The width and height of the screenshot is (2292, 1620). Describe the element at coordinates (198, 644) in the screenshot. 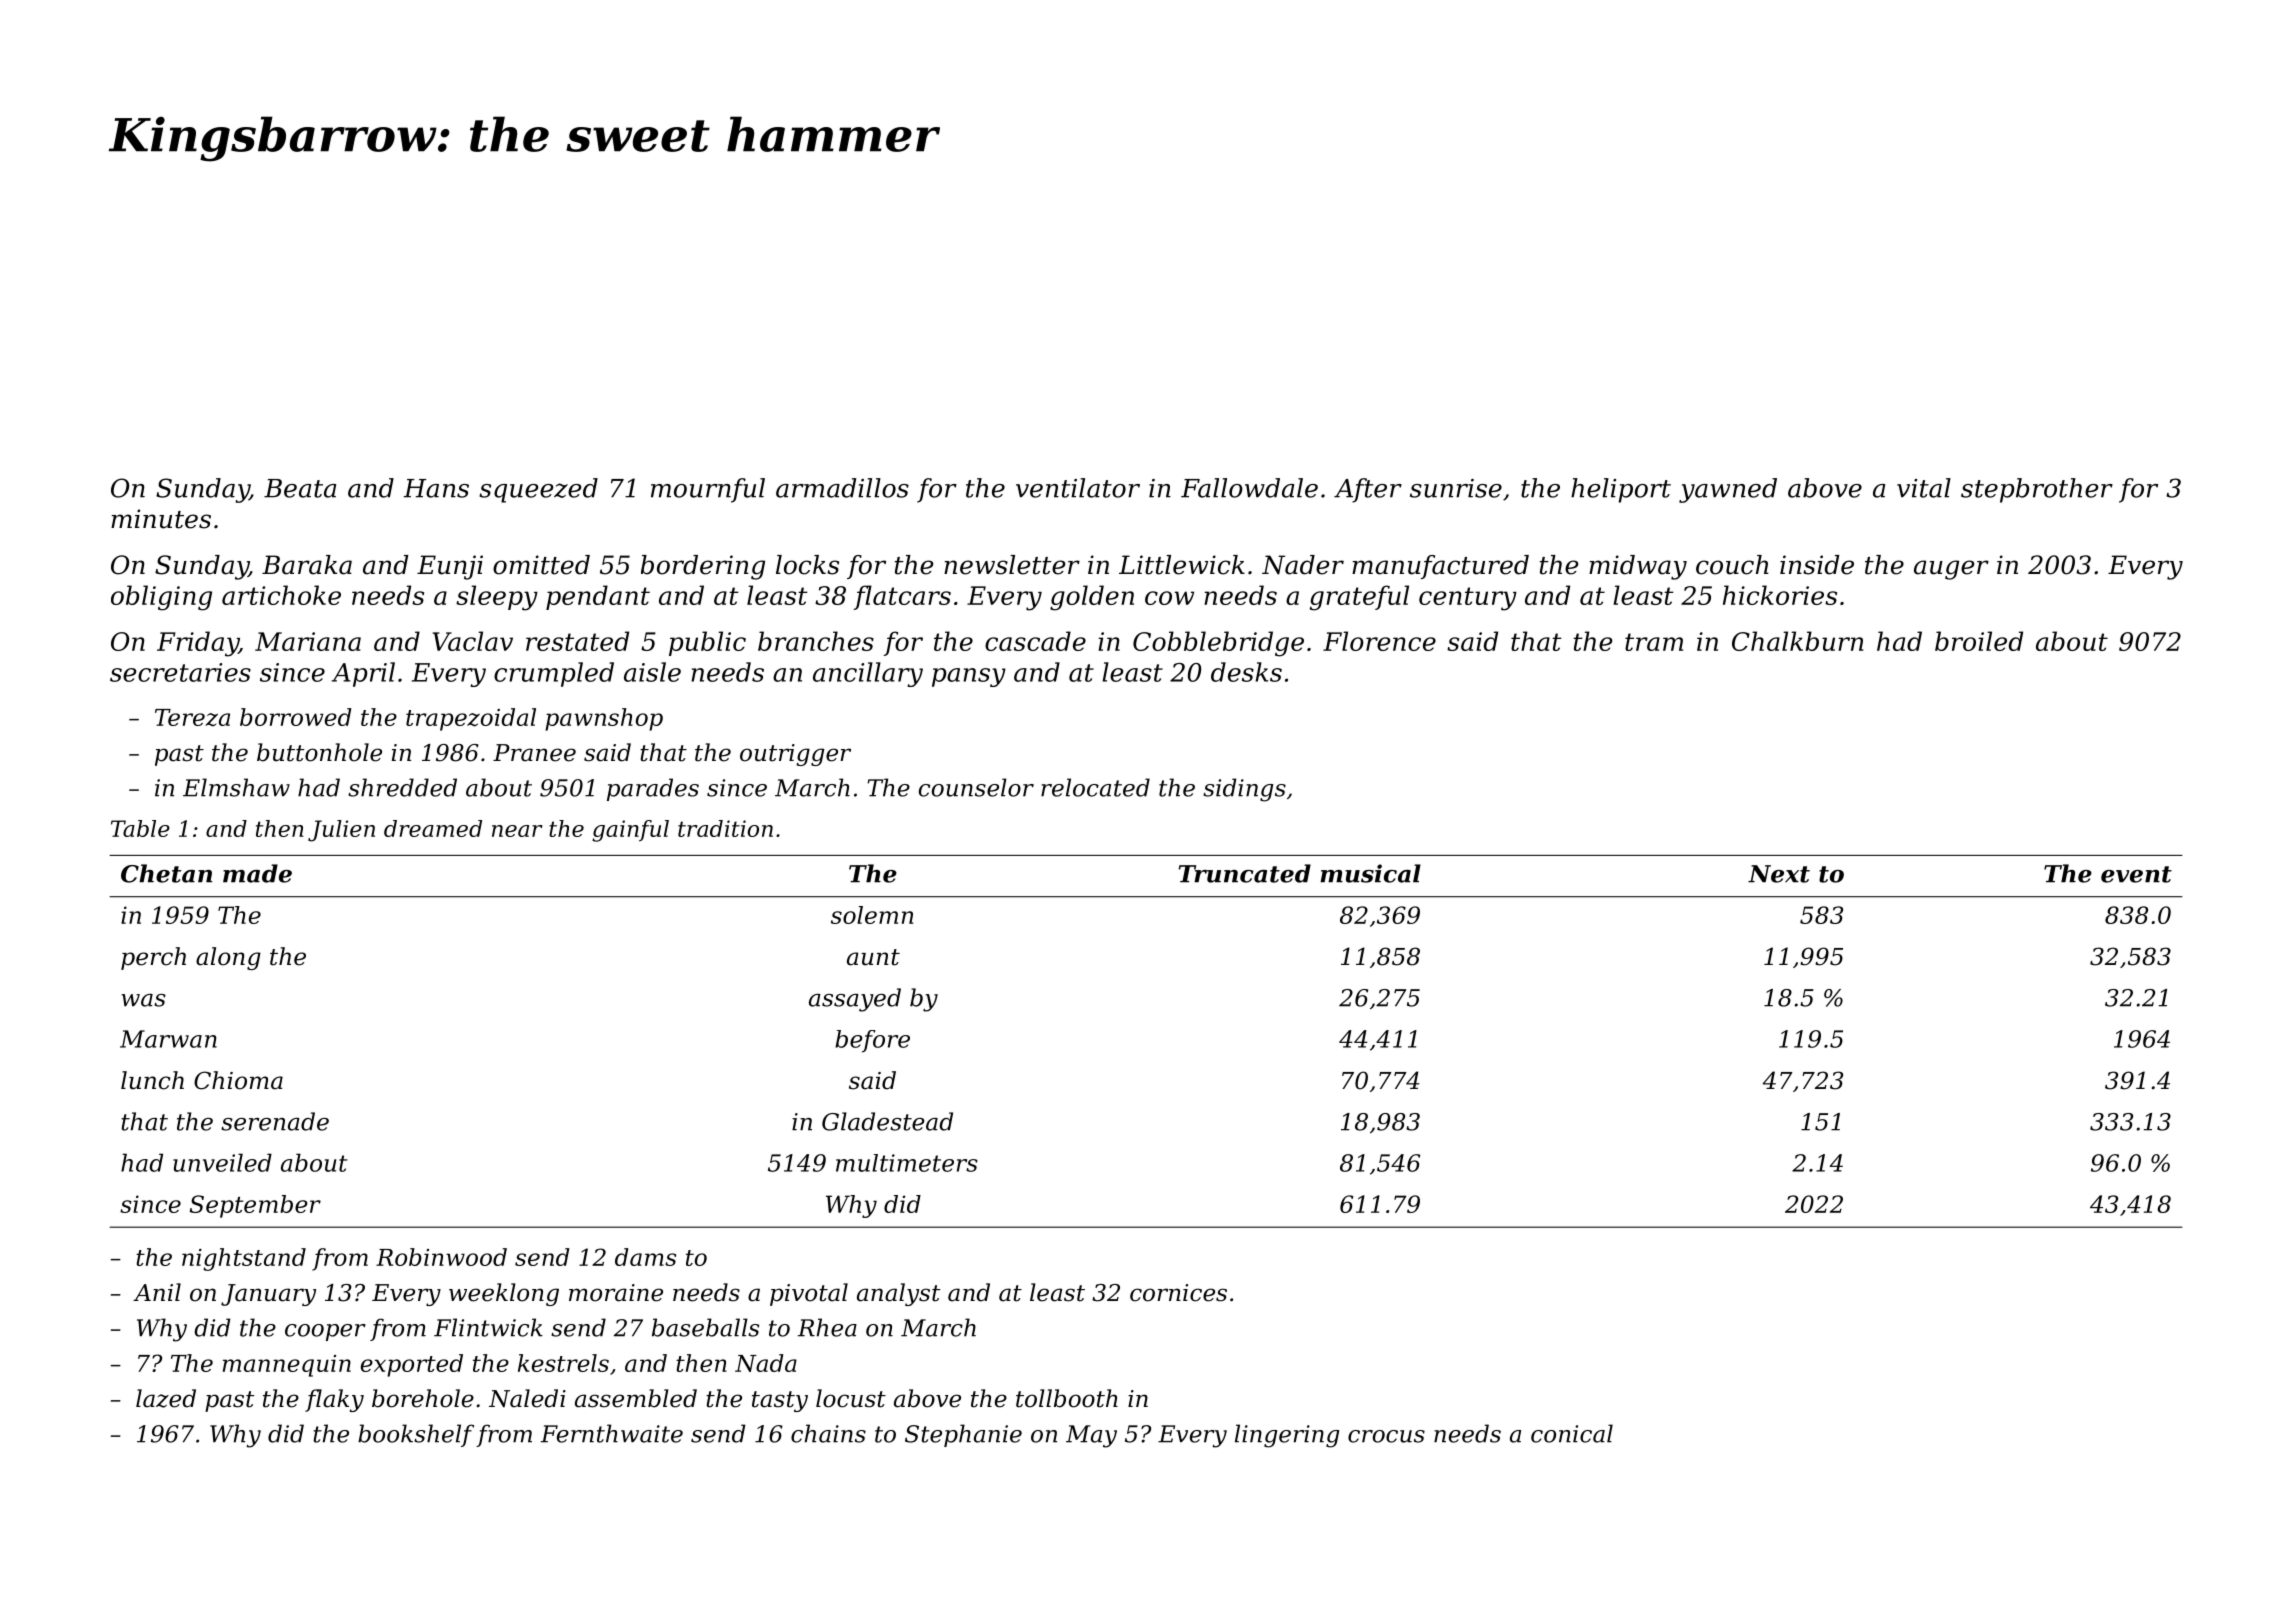

I see `Friday` at that location.
